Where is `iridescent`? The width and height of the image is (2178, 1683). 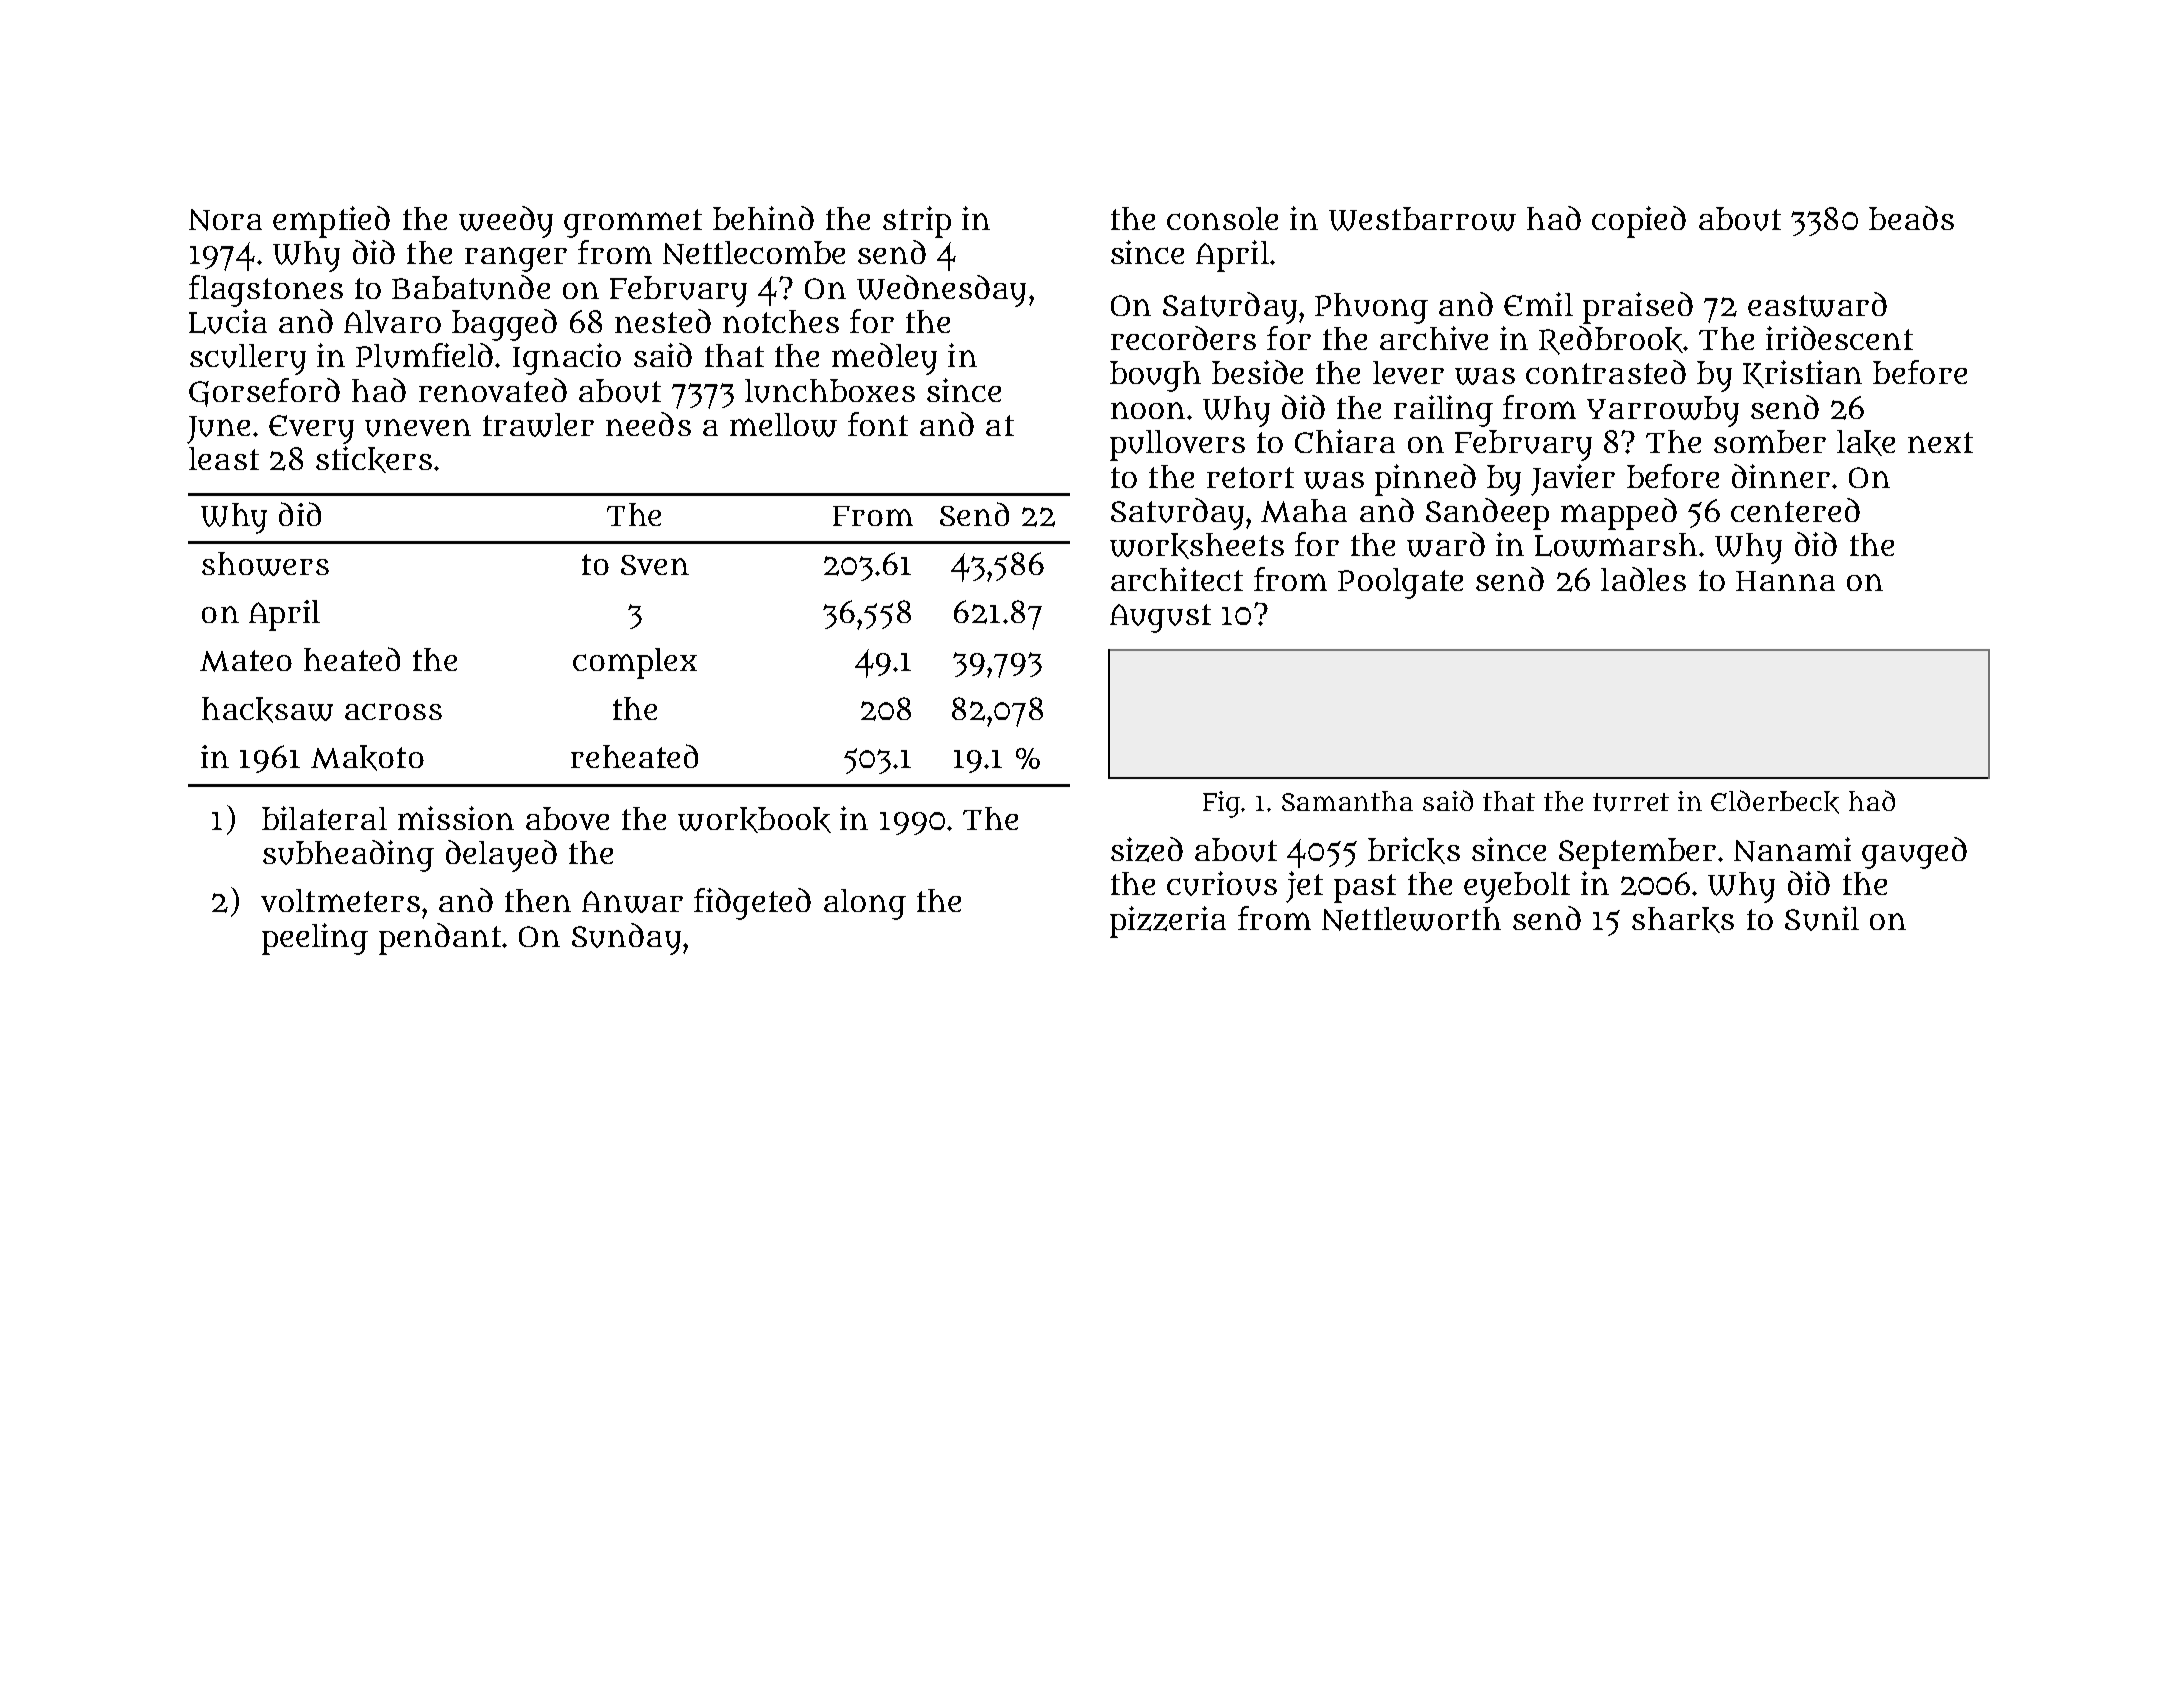
iridescent is located at coordinates (1839, 338).
